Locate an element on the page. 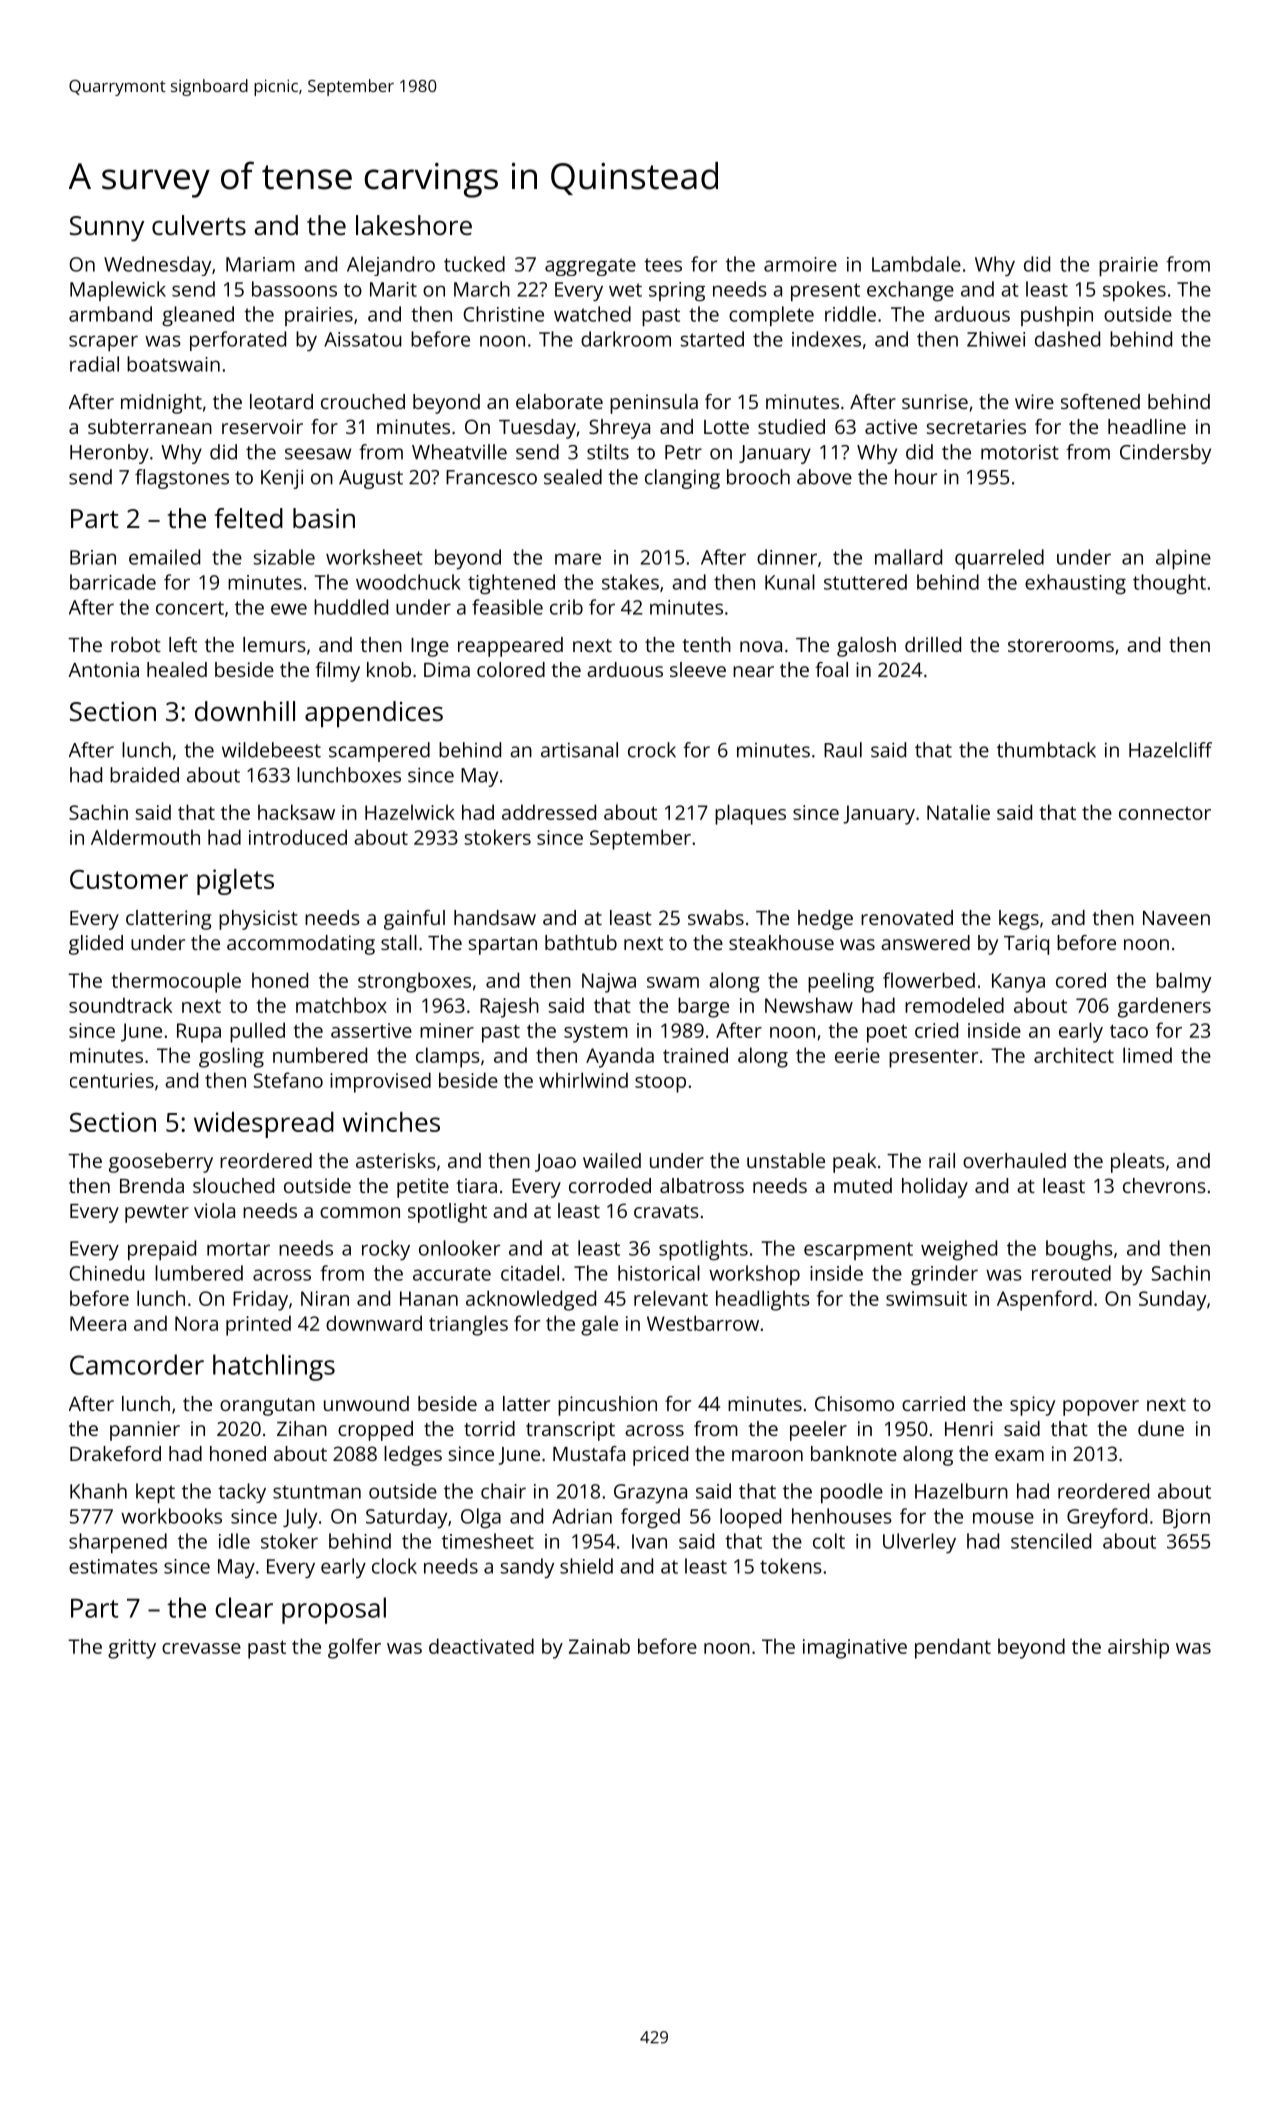  pleats is located at coordinates (1138, 1163).
